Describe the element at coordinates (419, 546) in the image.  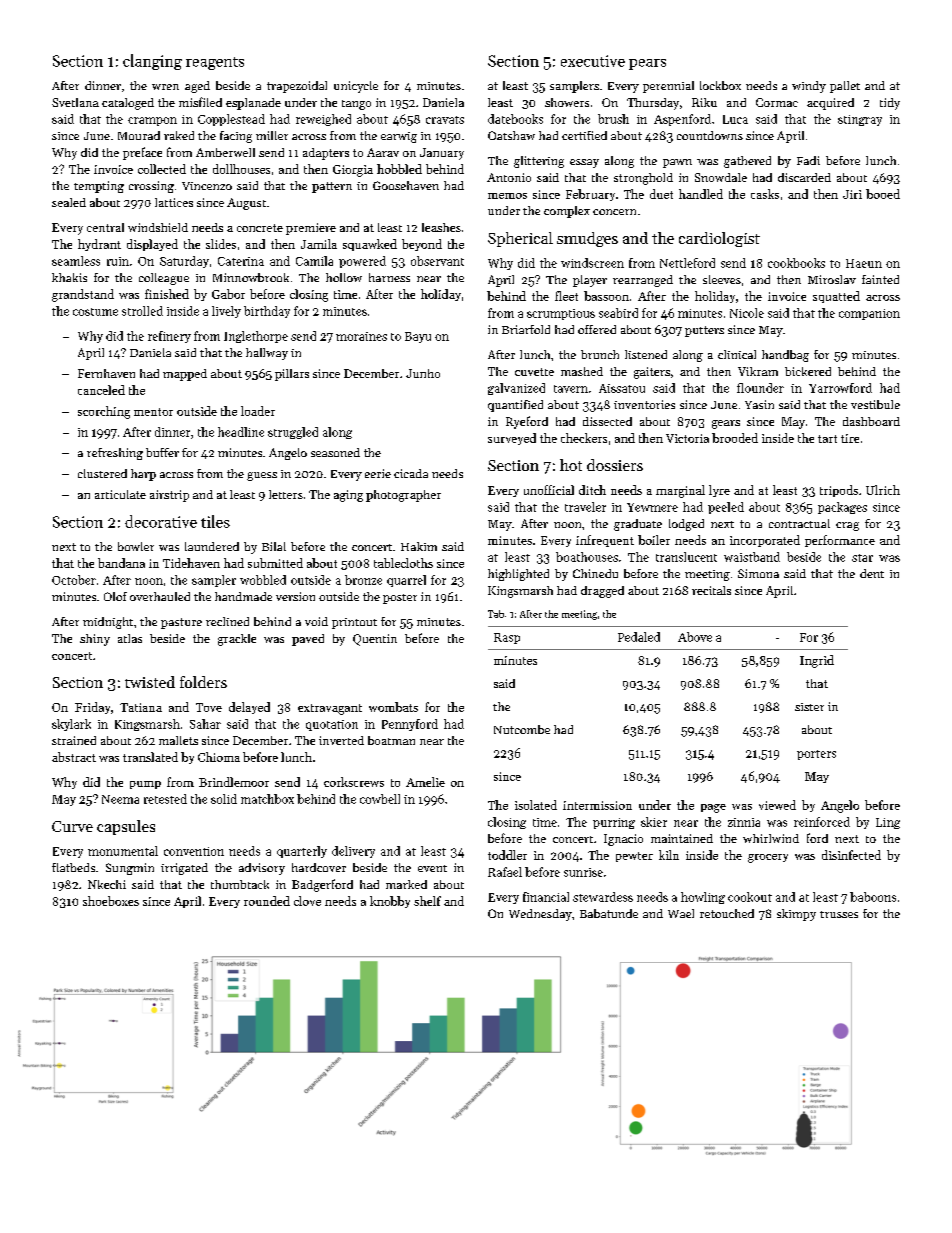
I see `Hakim` at that location.
